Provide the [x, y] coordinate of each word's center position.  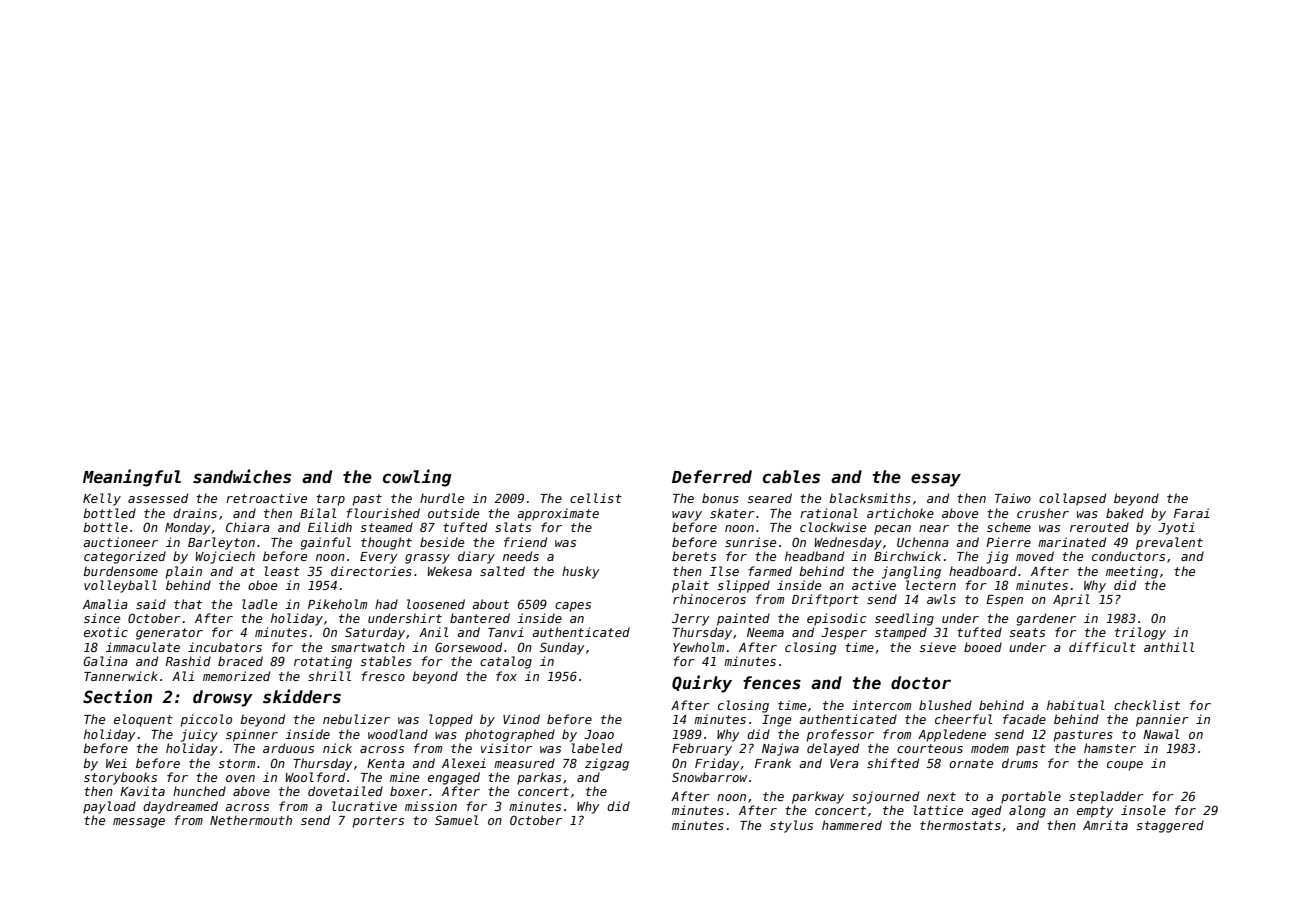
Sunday [562, 648]
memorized [236, 676]
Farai [1192, 513]
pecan [892, 530]
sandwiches [242, 476]
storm [236, 763]
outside [453, 513]
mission [431, 806]
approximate [558, 514]
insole [1143, 810]
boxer [409, 791]
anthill [1169, 647]
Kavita [142, 791]
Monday [187, 528]
